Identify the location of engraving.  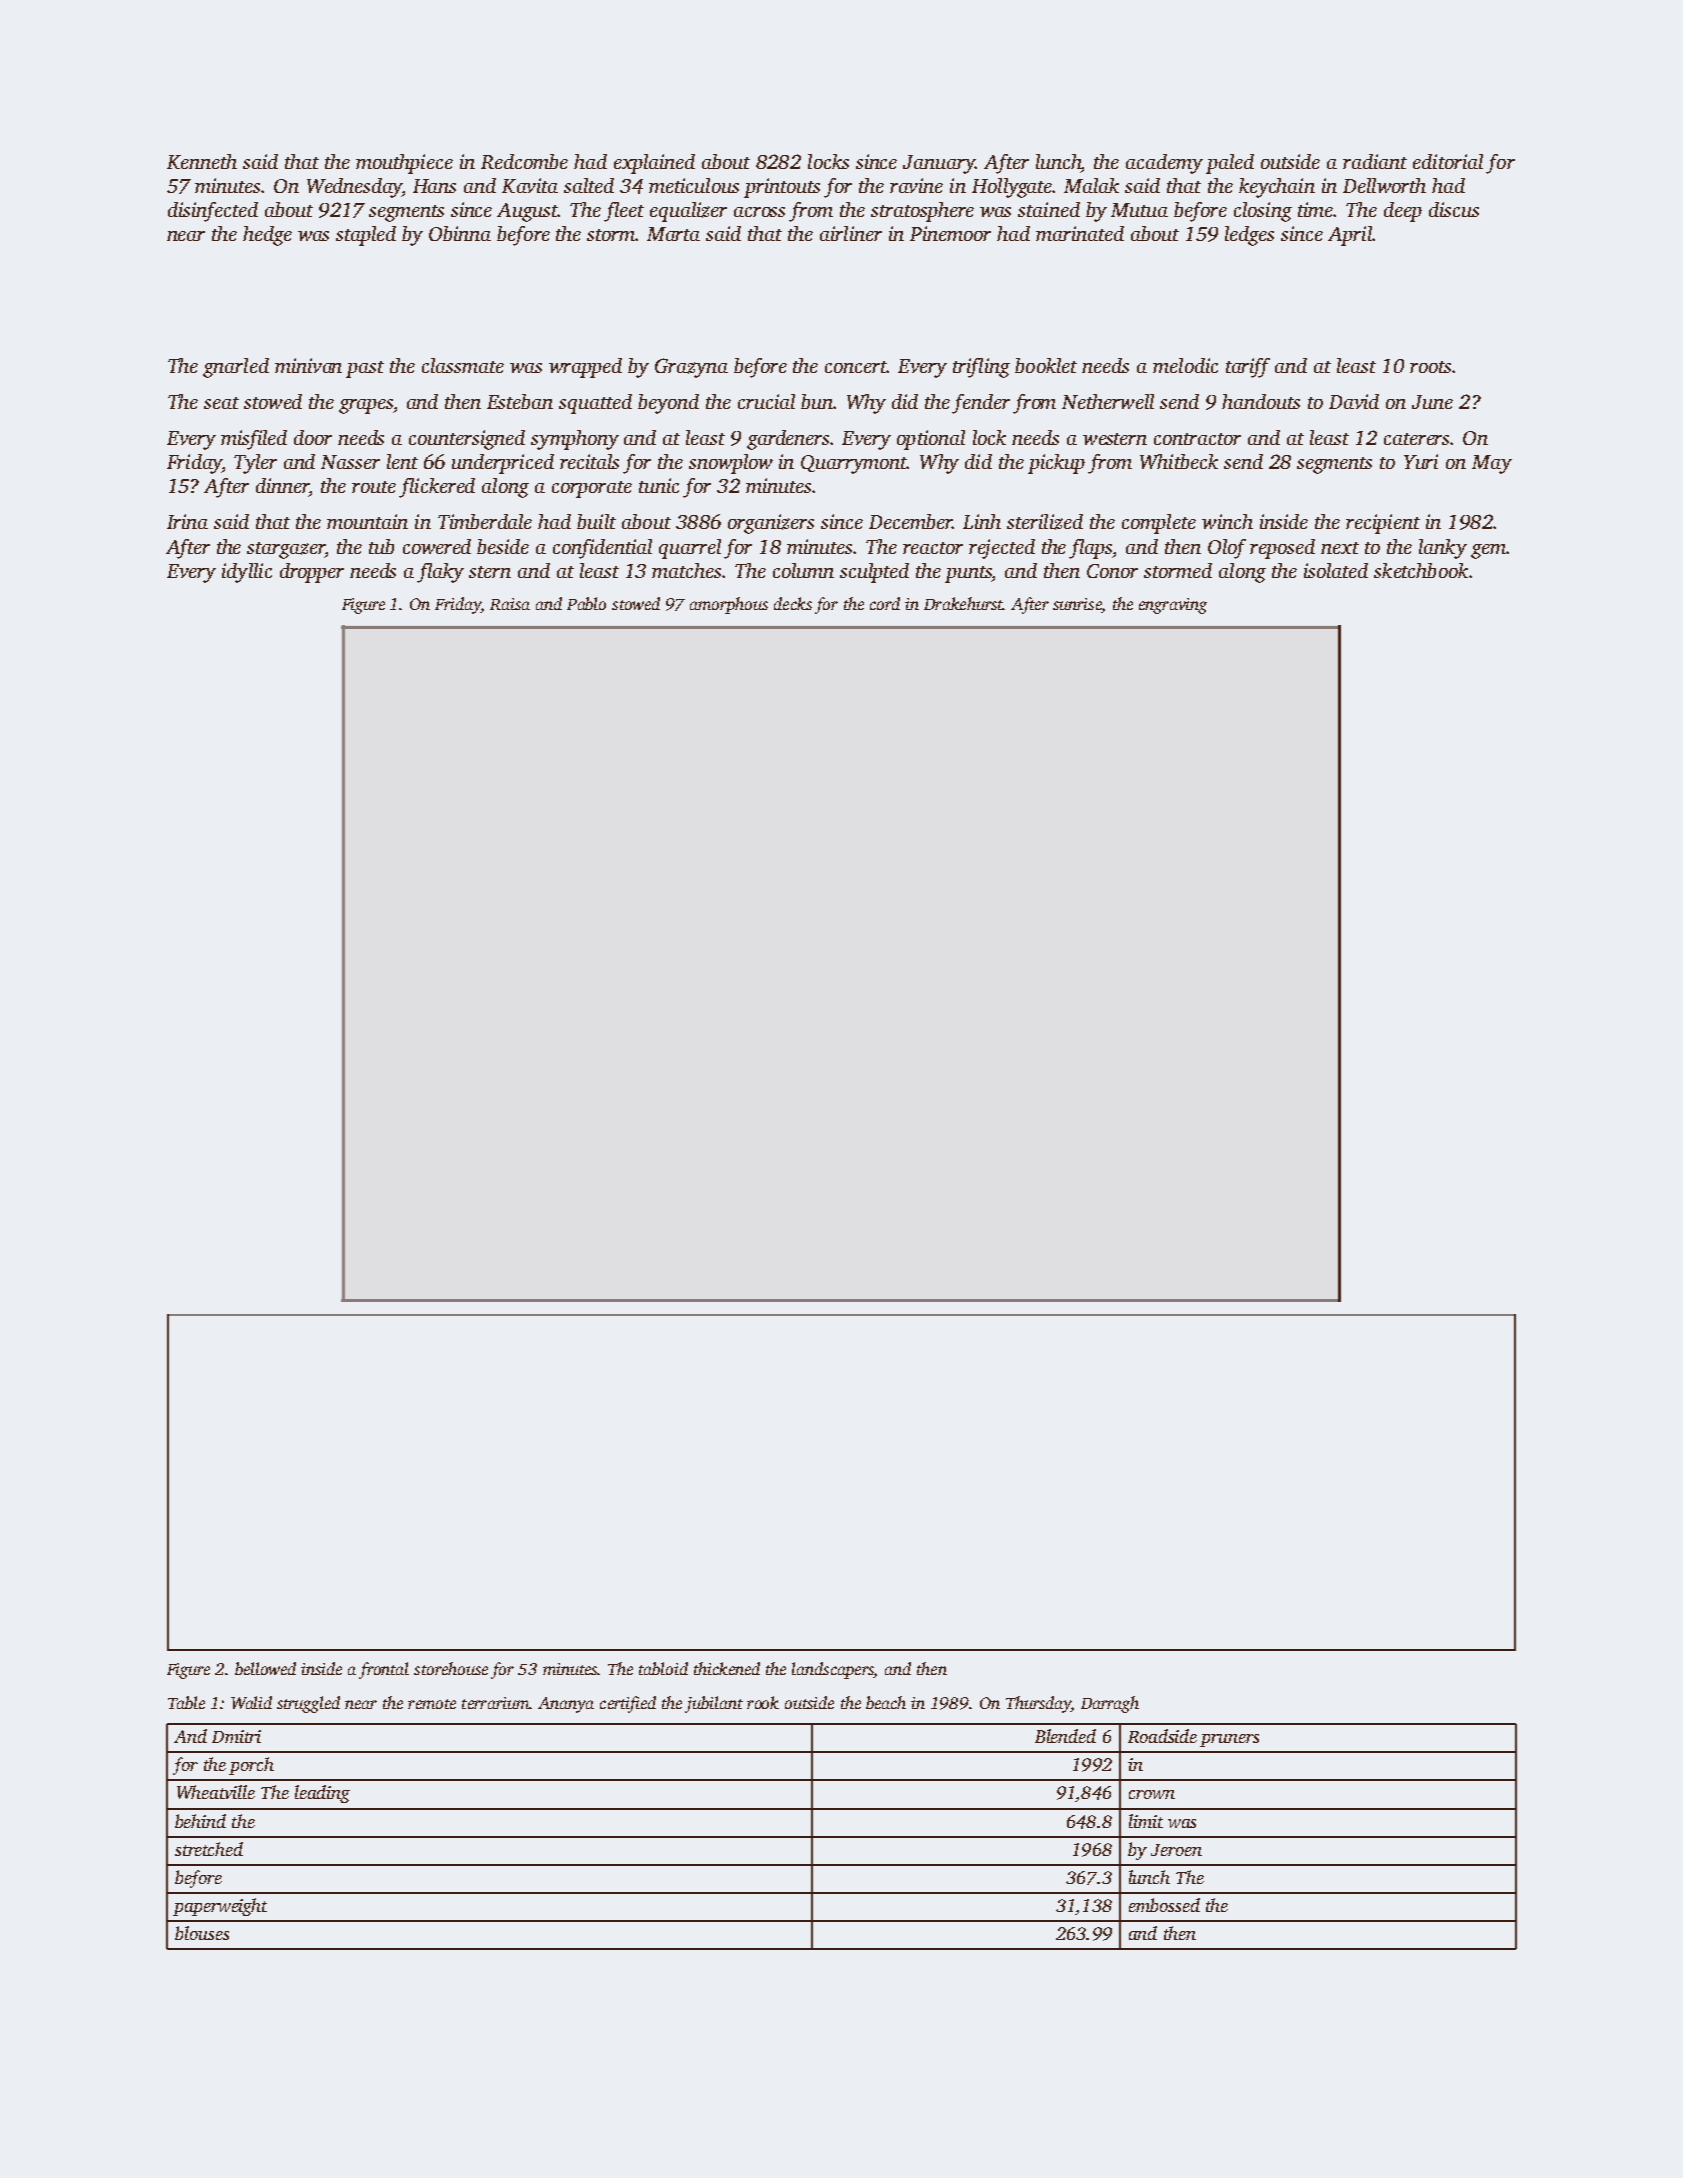
(1173, 606).
